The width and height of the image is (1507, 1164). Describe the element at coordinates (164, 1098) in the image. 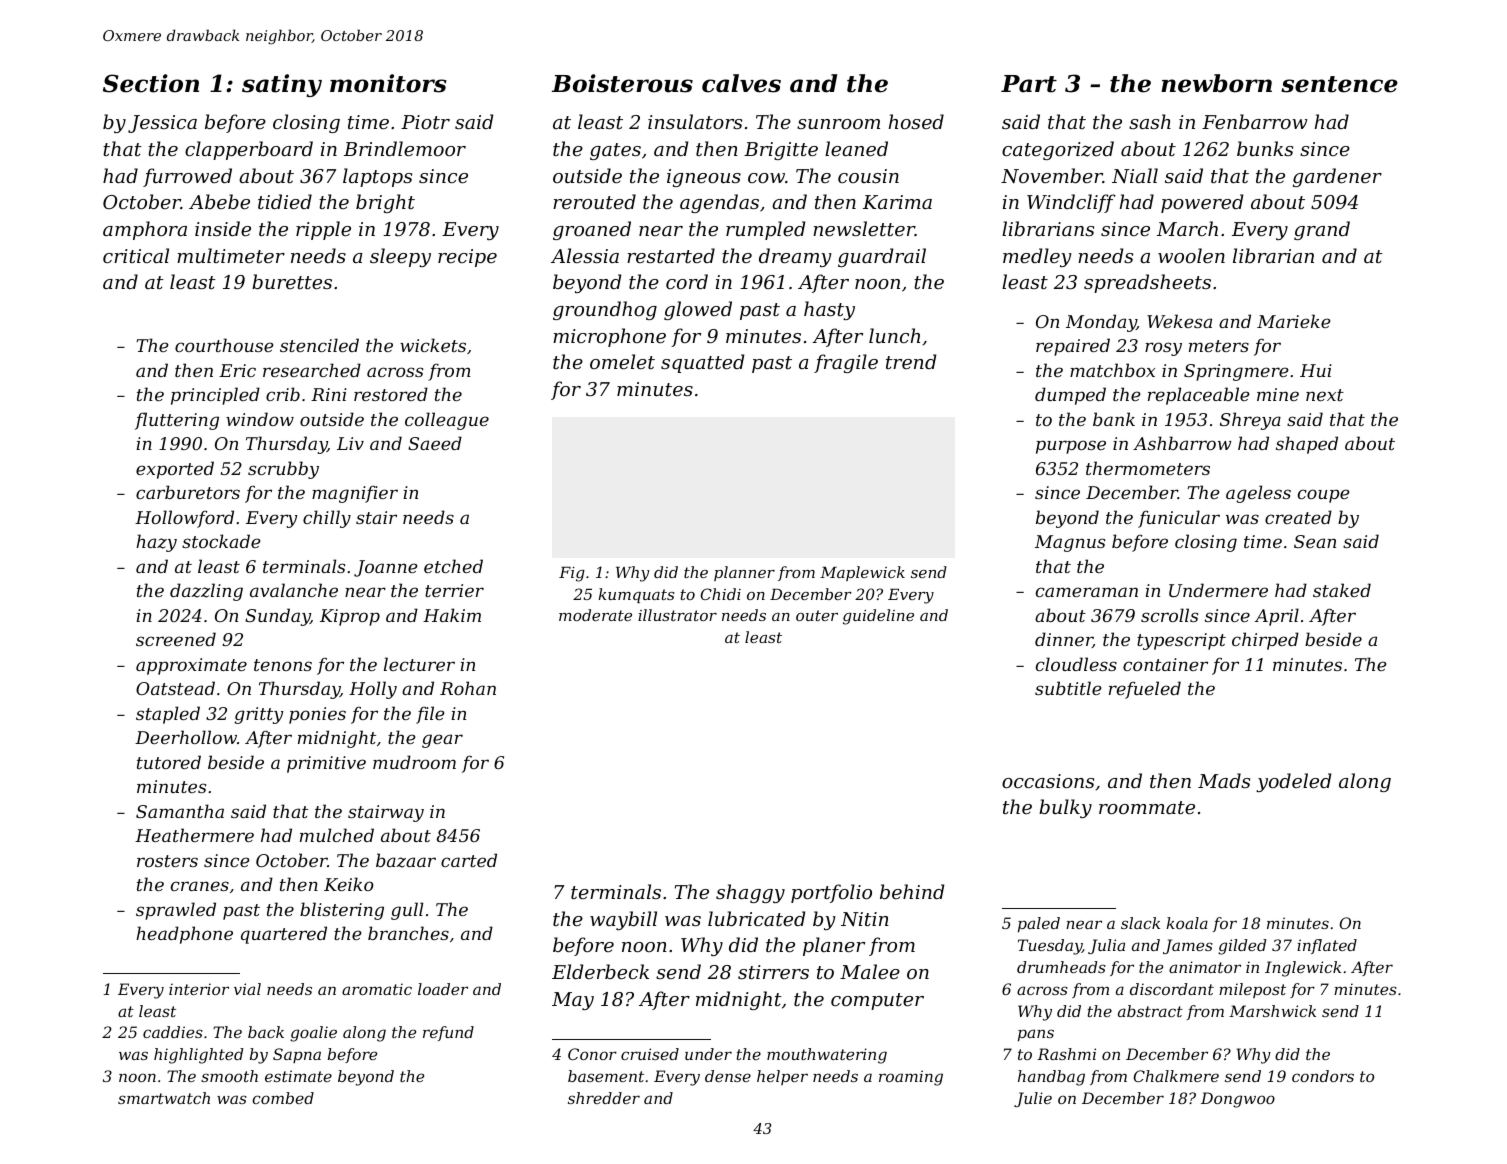

I see `smartwatch` at that location.
